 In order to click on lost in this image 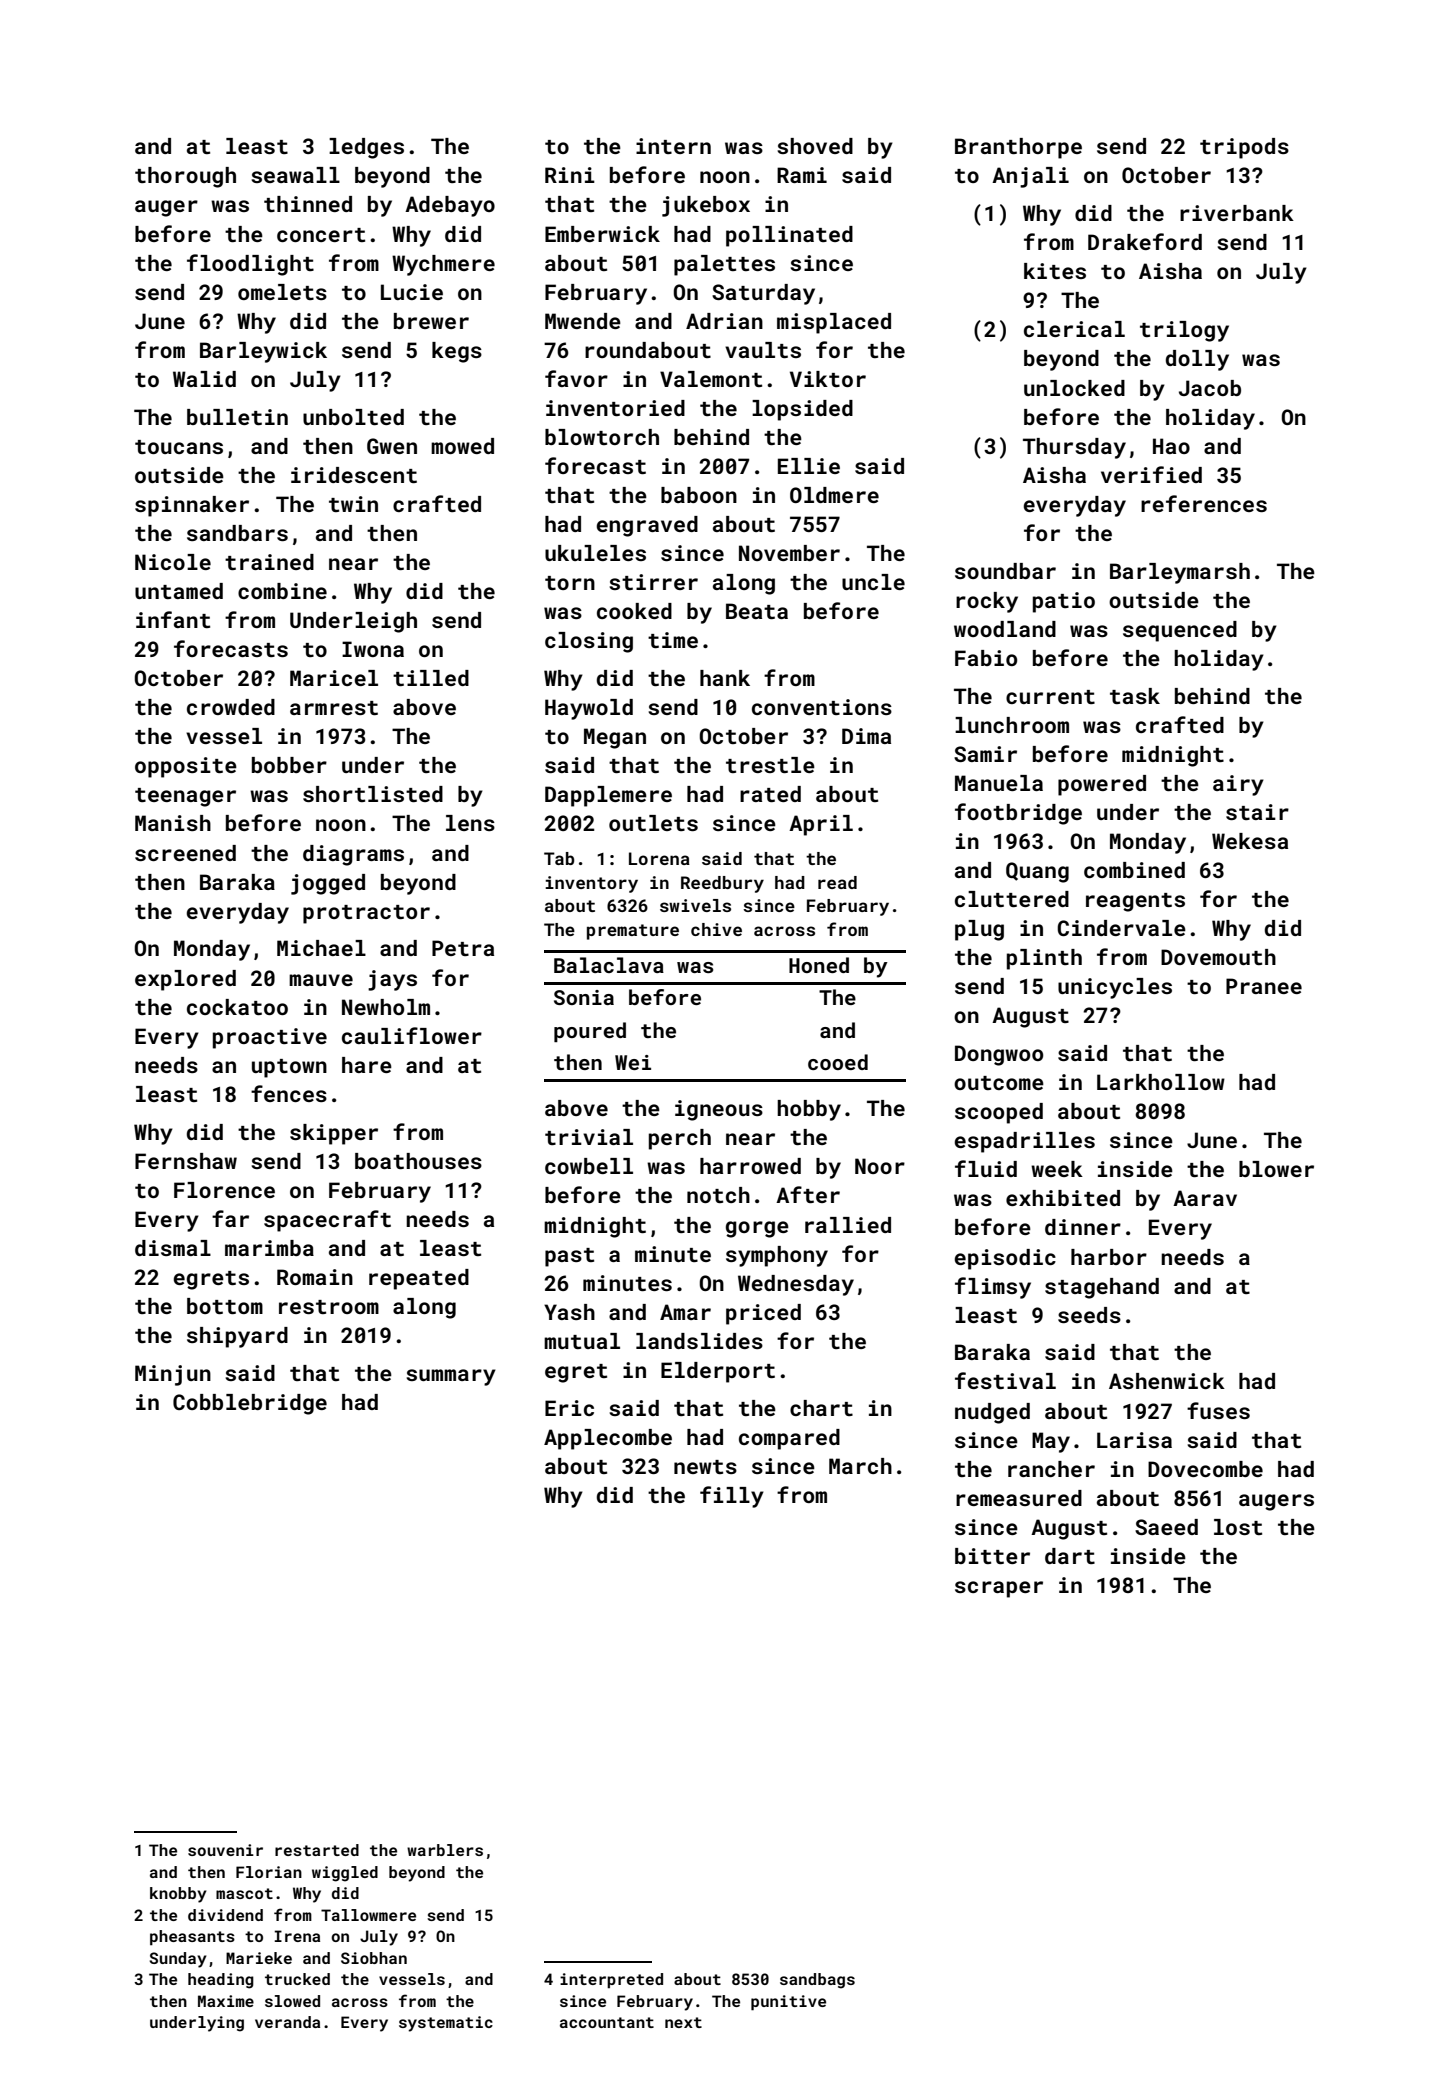, I will do `click(1238, 1527)`.
